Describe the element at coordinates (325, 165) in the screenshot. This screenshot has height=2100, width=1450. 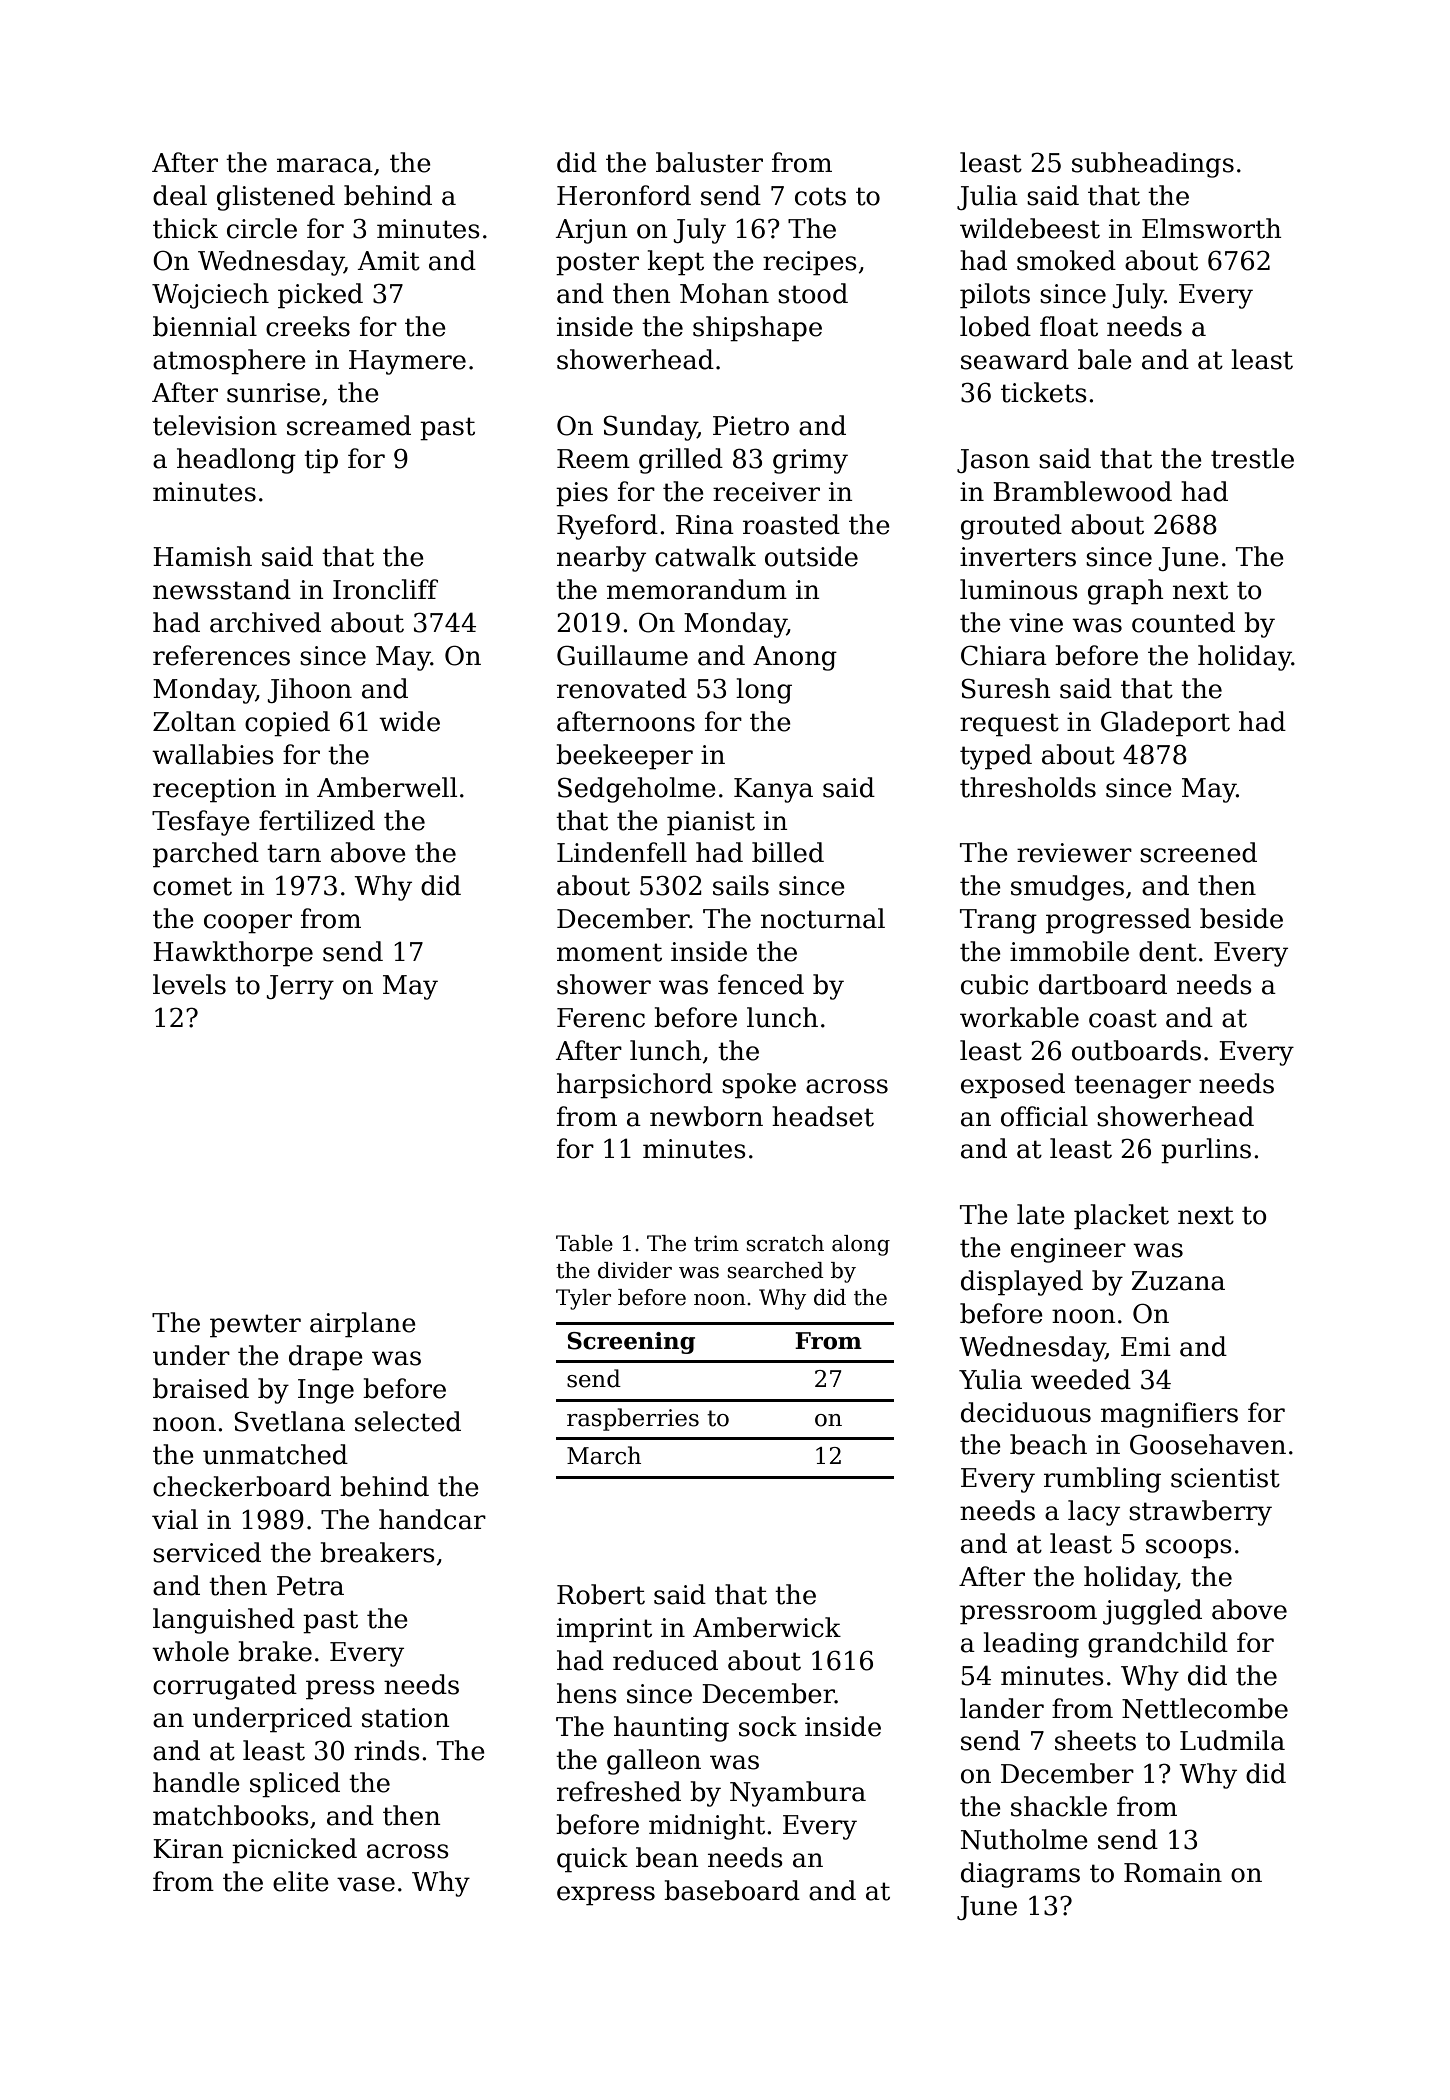
I see `maraca` at that location.
